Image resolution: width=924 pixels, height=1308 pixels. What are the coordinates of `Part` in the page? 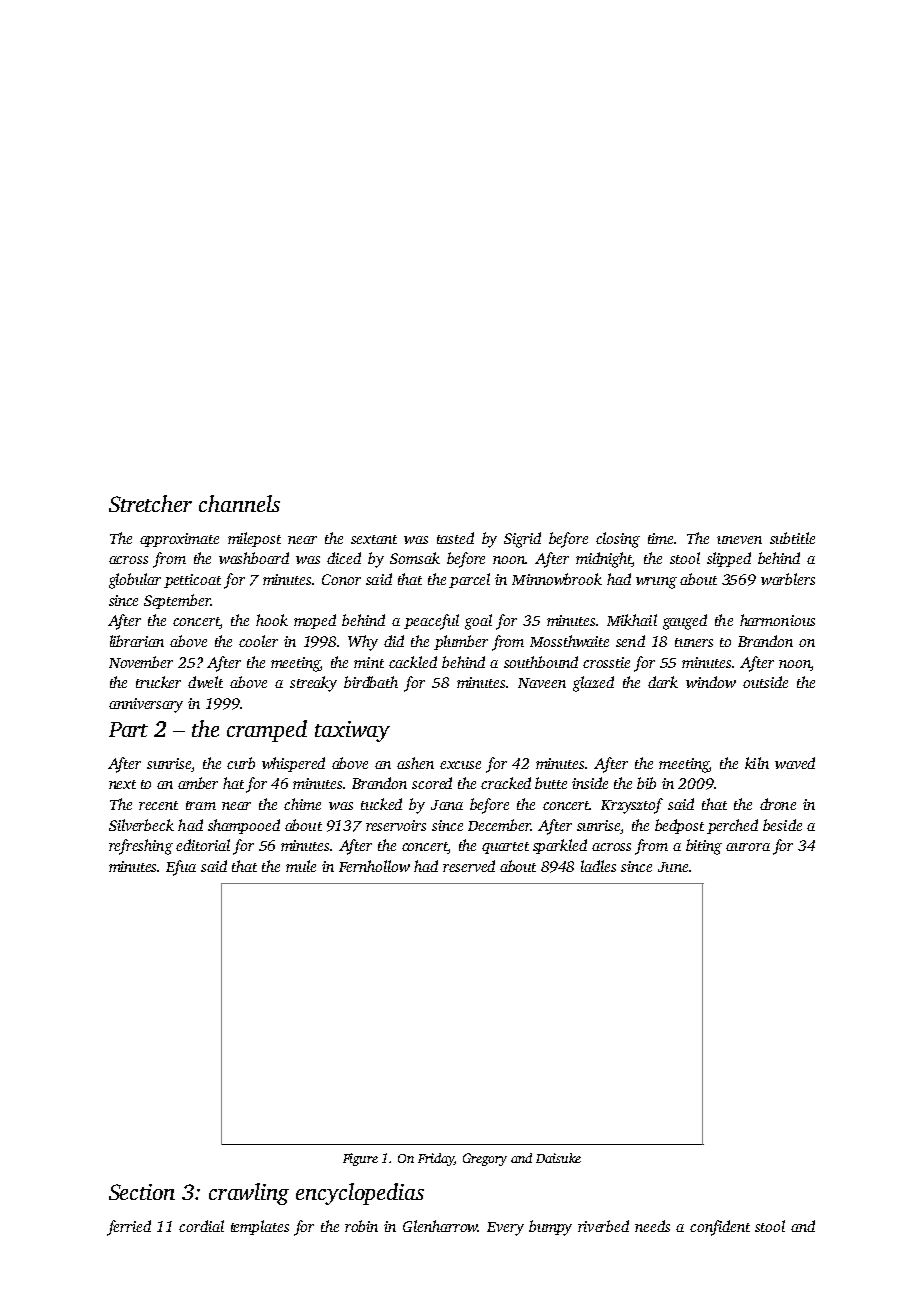 It's located at (128, 729).
